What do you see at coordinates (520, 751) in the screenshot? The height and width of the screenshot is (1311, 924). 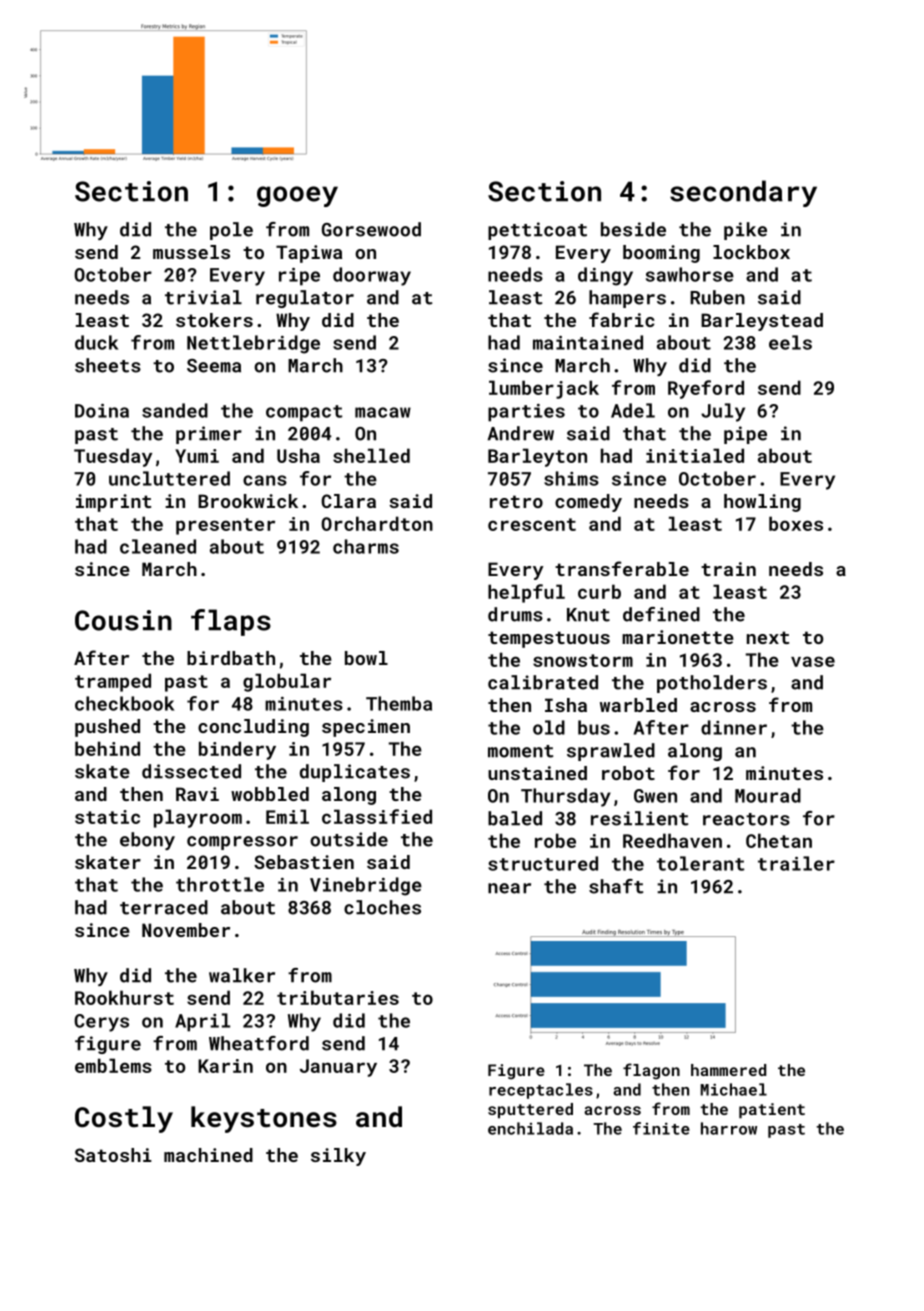 I see `moment` at bounding box center [520, 751].
